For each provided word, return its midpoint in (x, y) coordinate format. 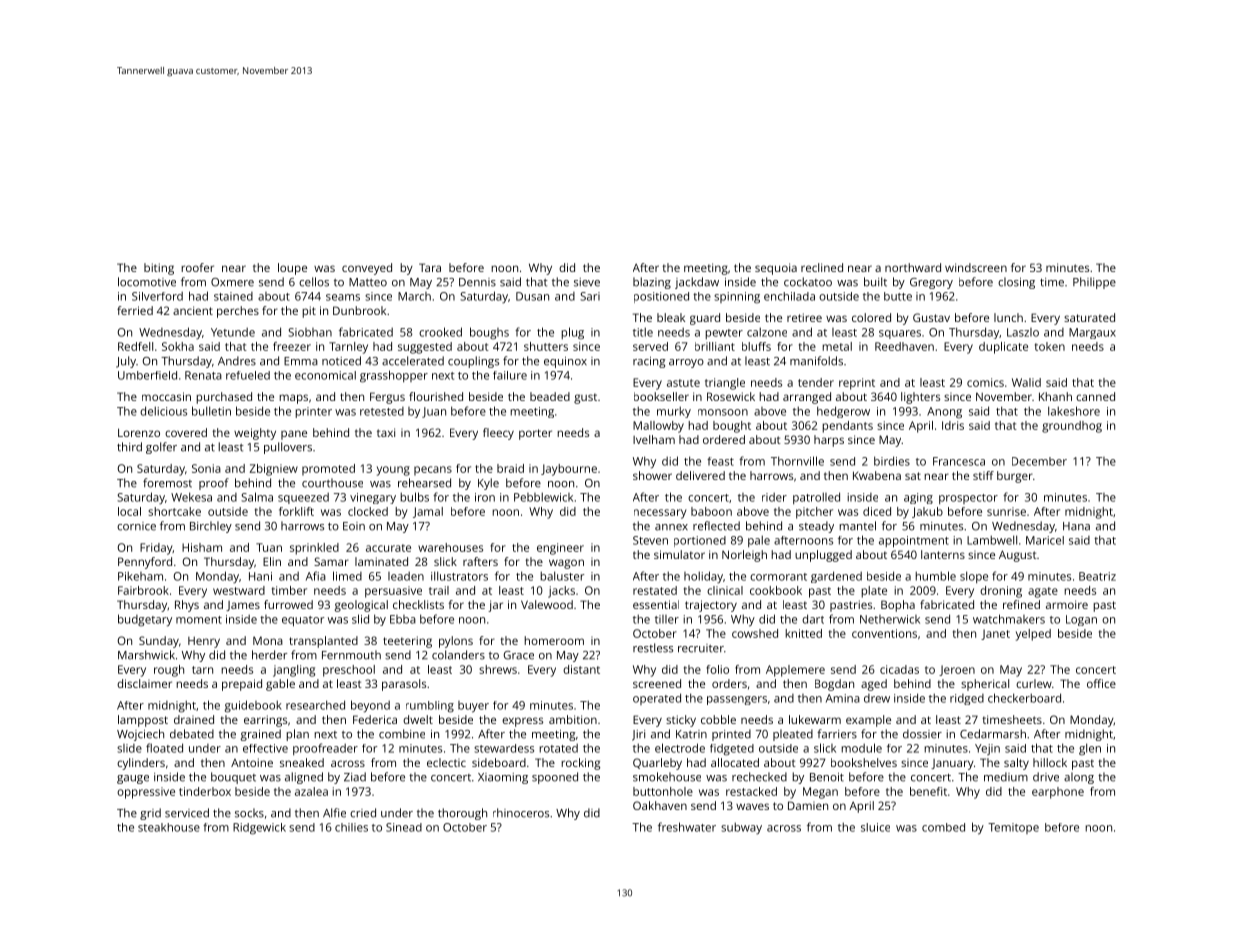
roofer (197, 267)
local (129, 511)
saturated (1089, 317)
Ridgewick (259, 829)
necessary (660, 514)
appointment (914, 542)
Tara (430, 267)
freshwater (687, 827)
